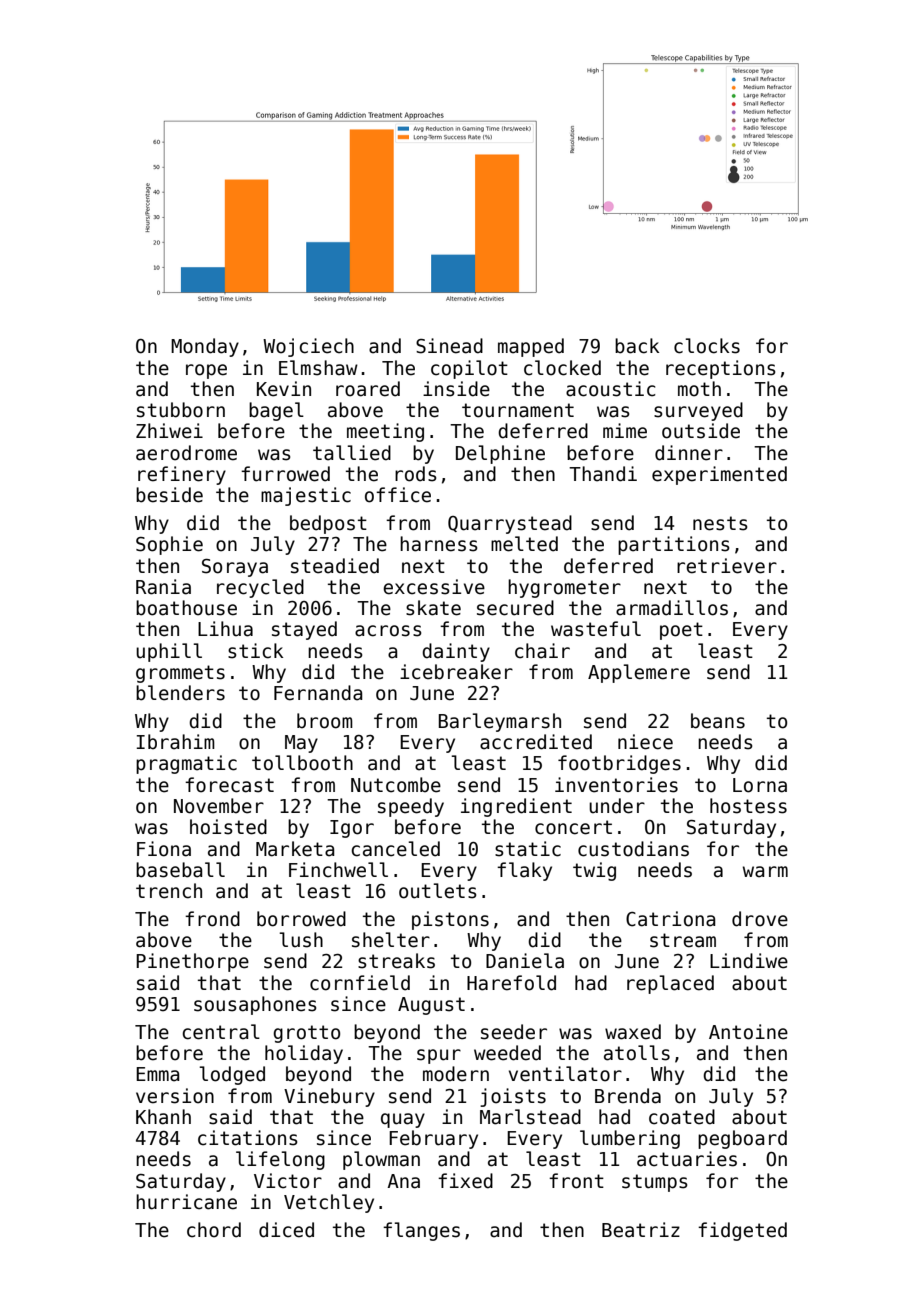 Image resolution: width=924 pixels, height=1314 pixels. Describe the element at coordinates (500, 454) in the screenshot. I see `Delphine` at that location.
